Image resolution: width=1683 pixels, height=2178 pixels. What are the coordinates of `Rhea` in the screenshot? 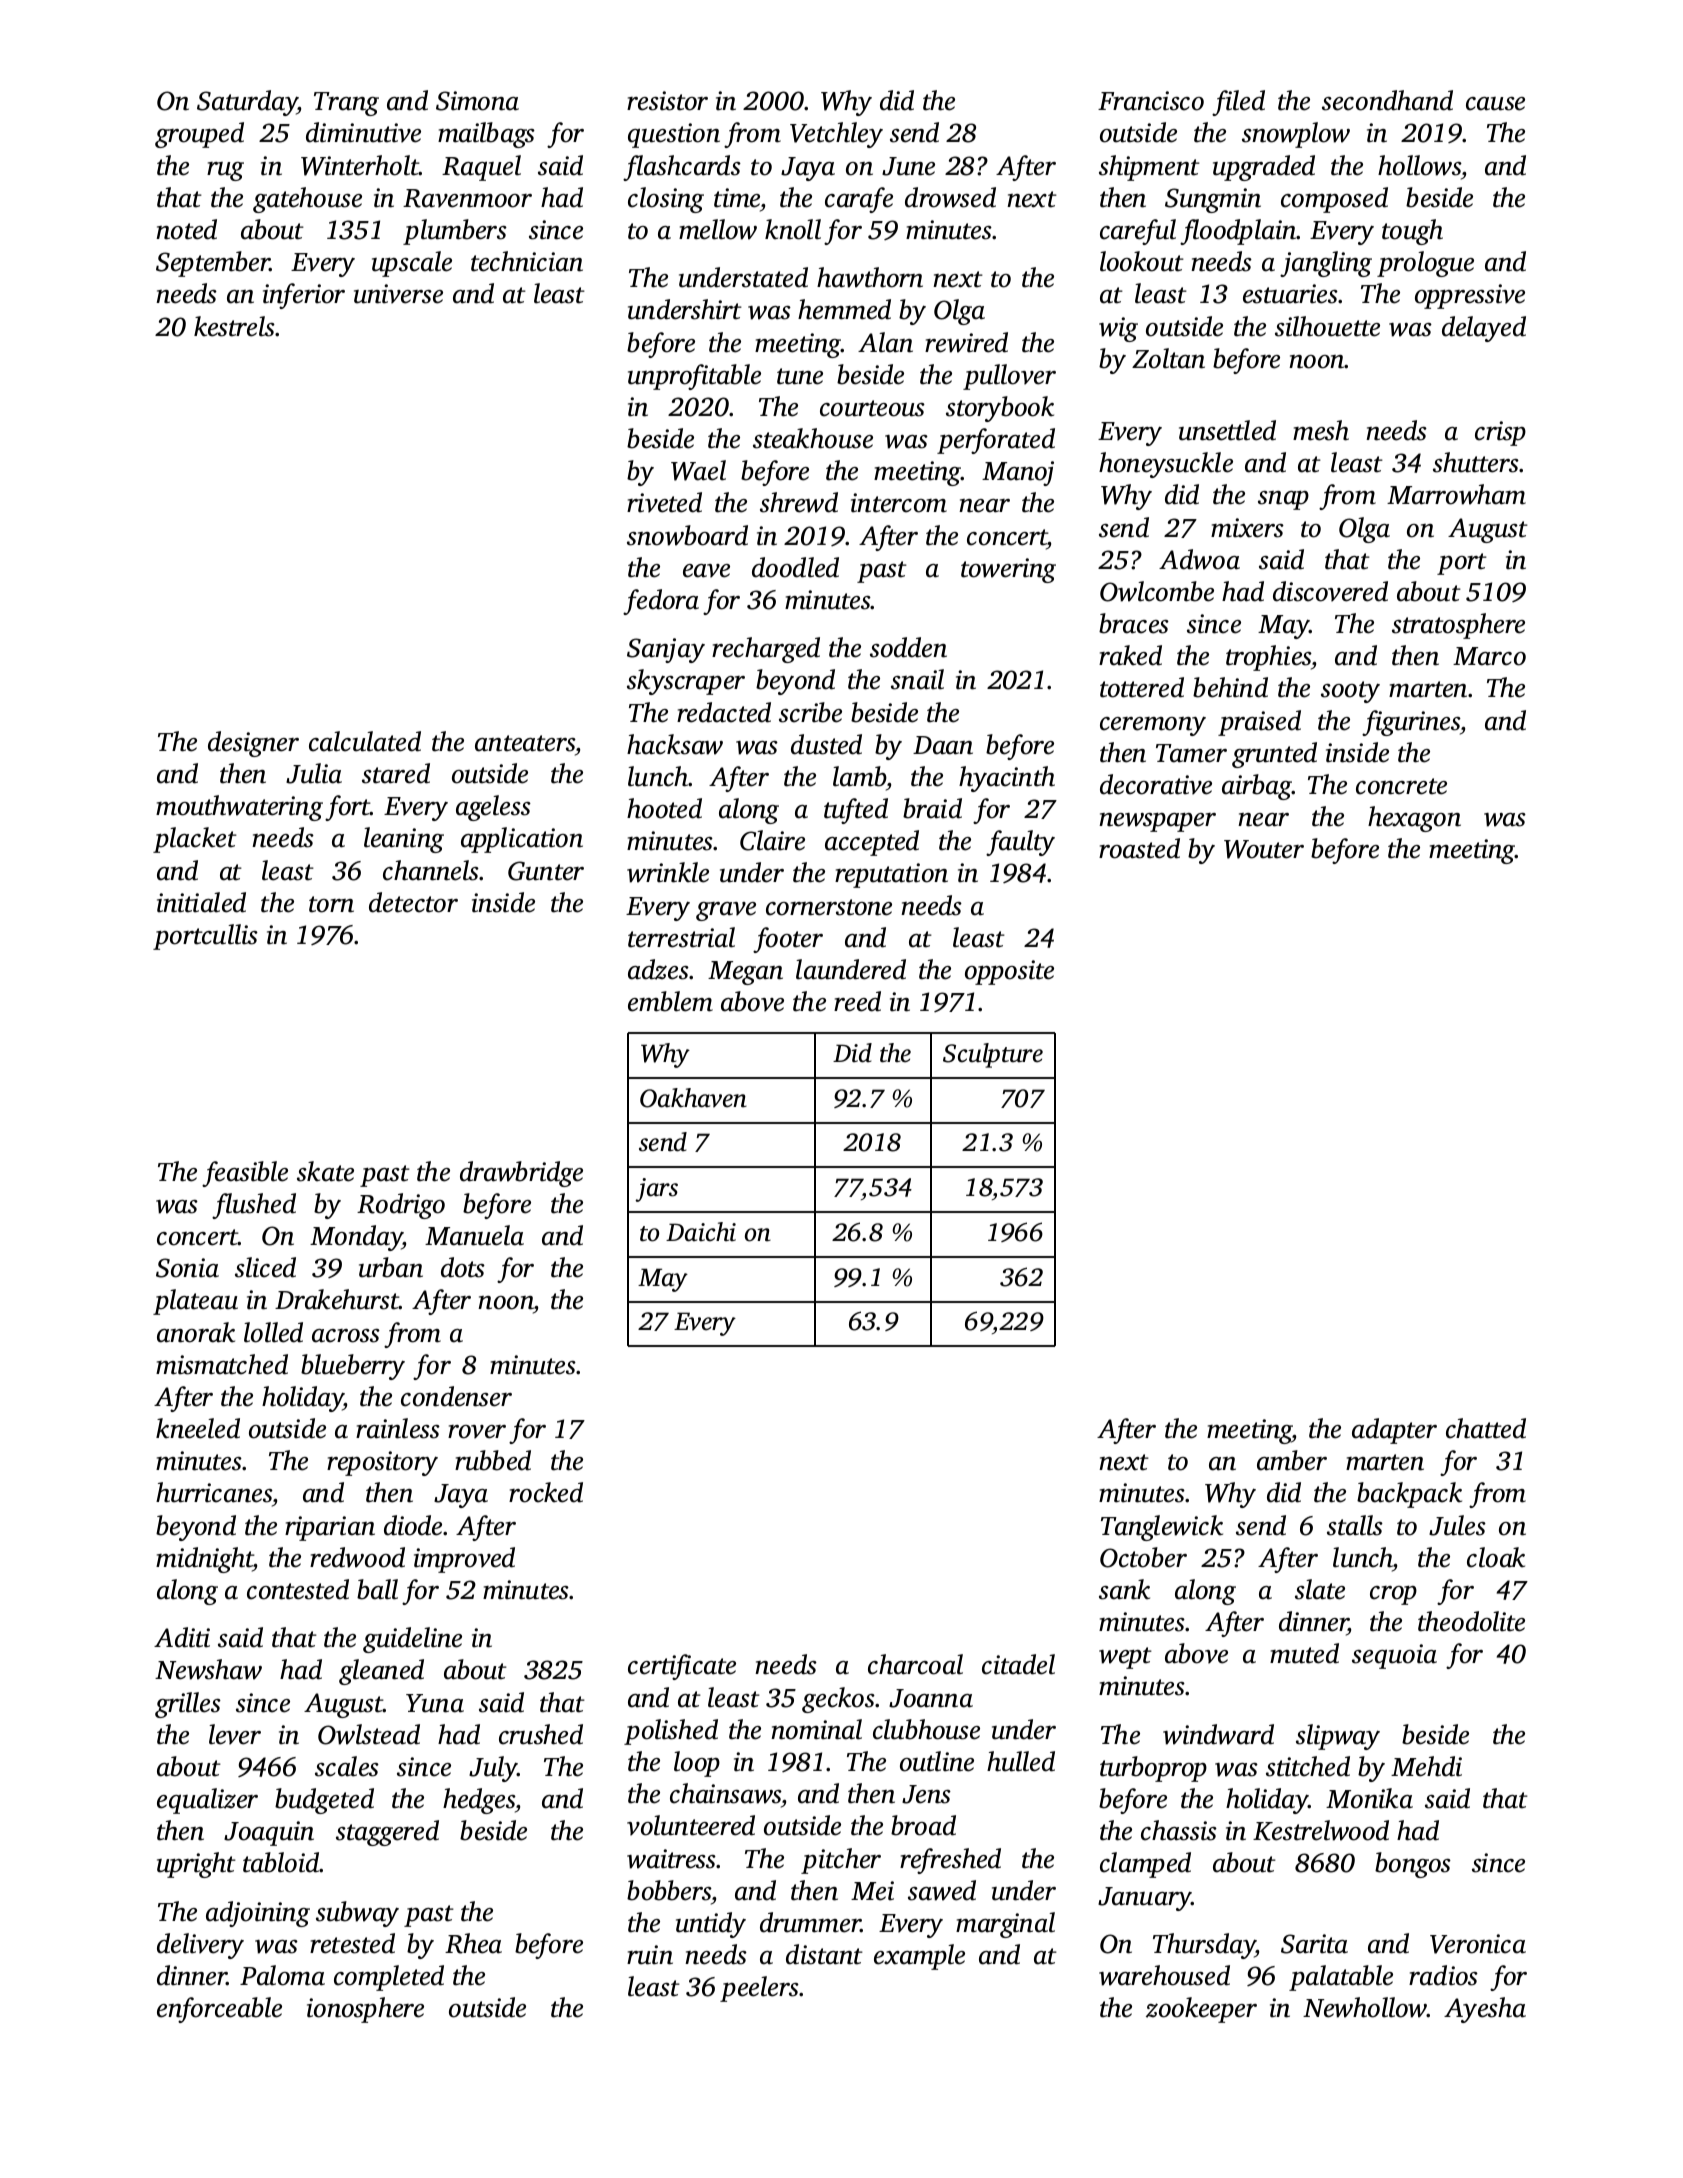 It's located at (473, 1943).
